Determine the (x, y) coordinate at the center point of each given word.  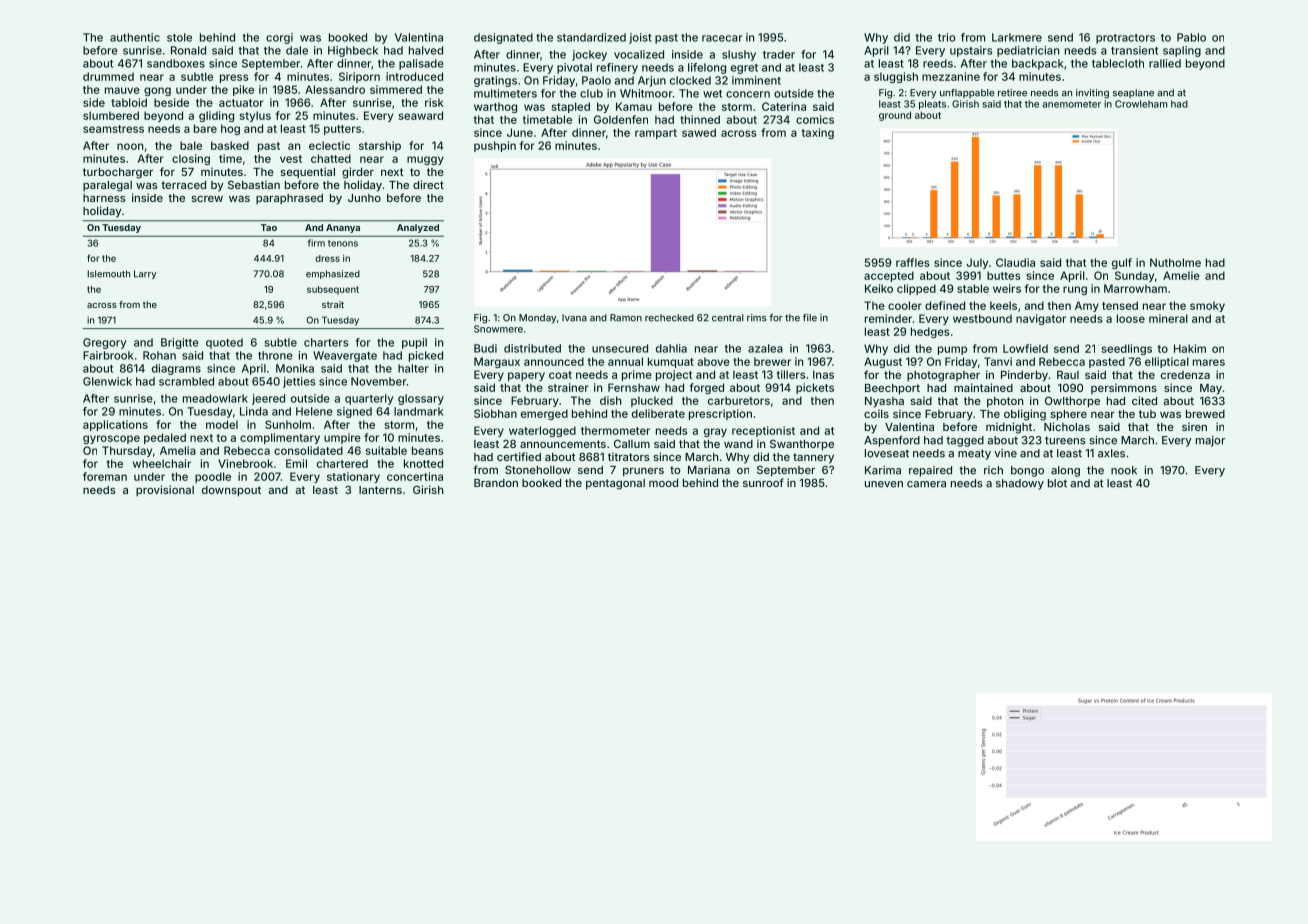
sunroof (763, 482)
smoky (1207, 306)
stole (179, 37)
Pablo (1191, 37)
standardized (591, 37)
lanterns (380, 490)
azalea (765, 348)
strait (333, 304)
